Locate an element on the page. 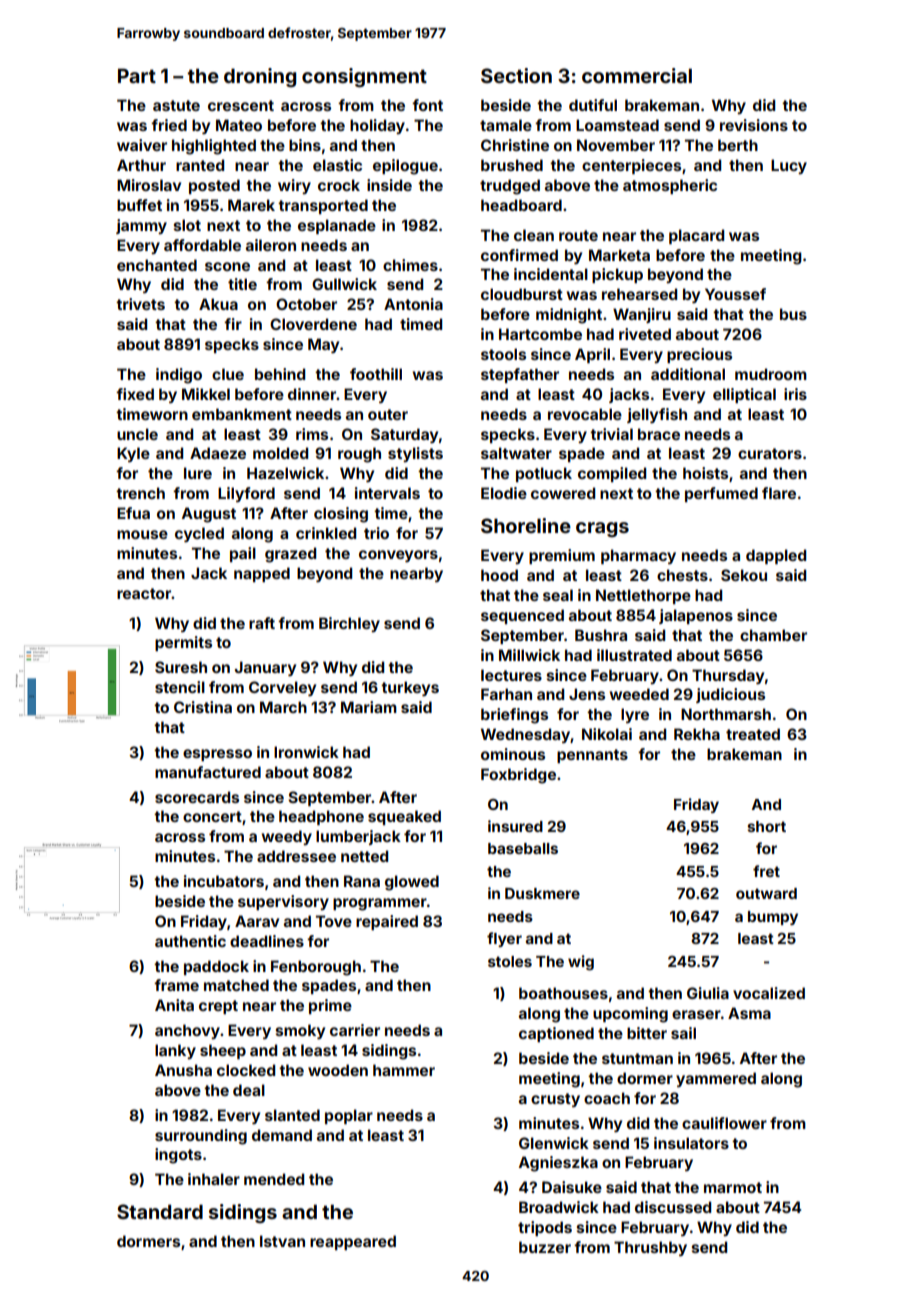 The width and height of the document is (924, 1308). wiry is located at coordinates (294, 186).
